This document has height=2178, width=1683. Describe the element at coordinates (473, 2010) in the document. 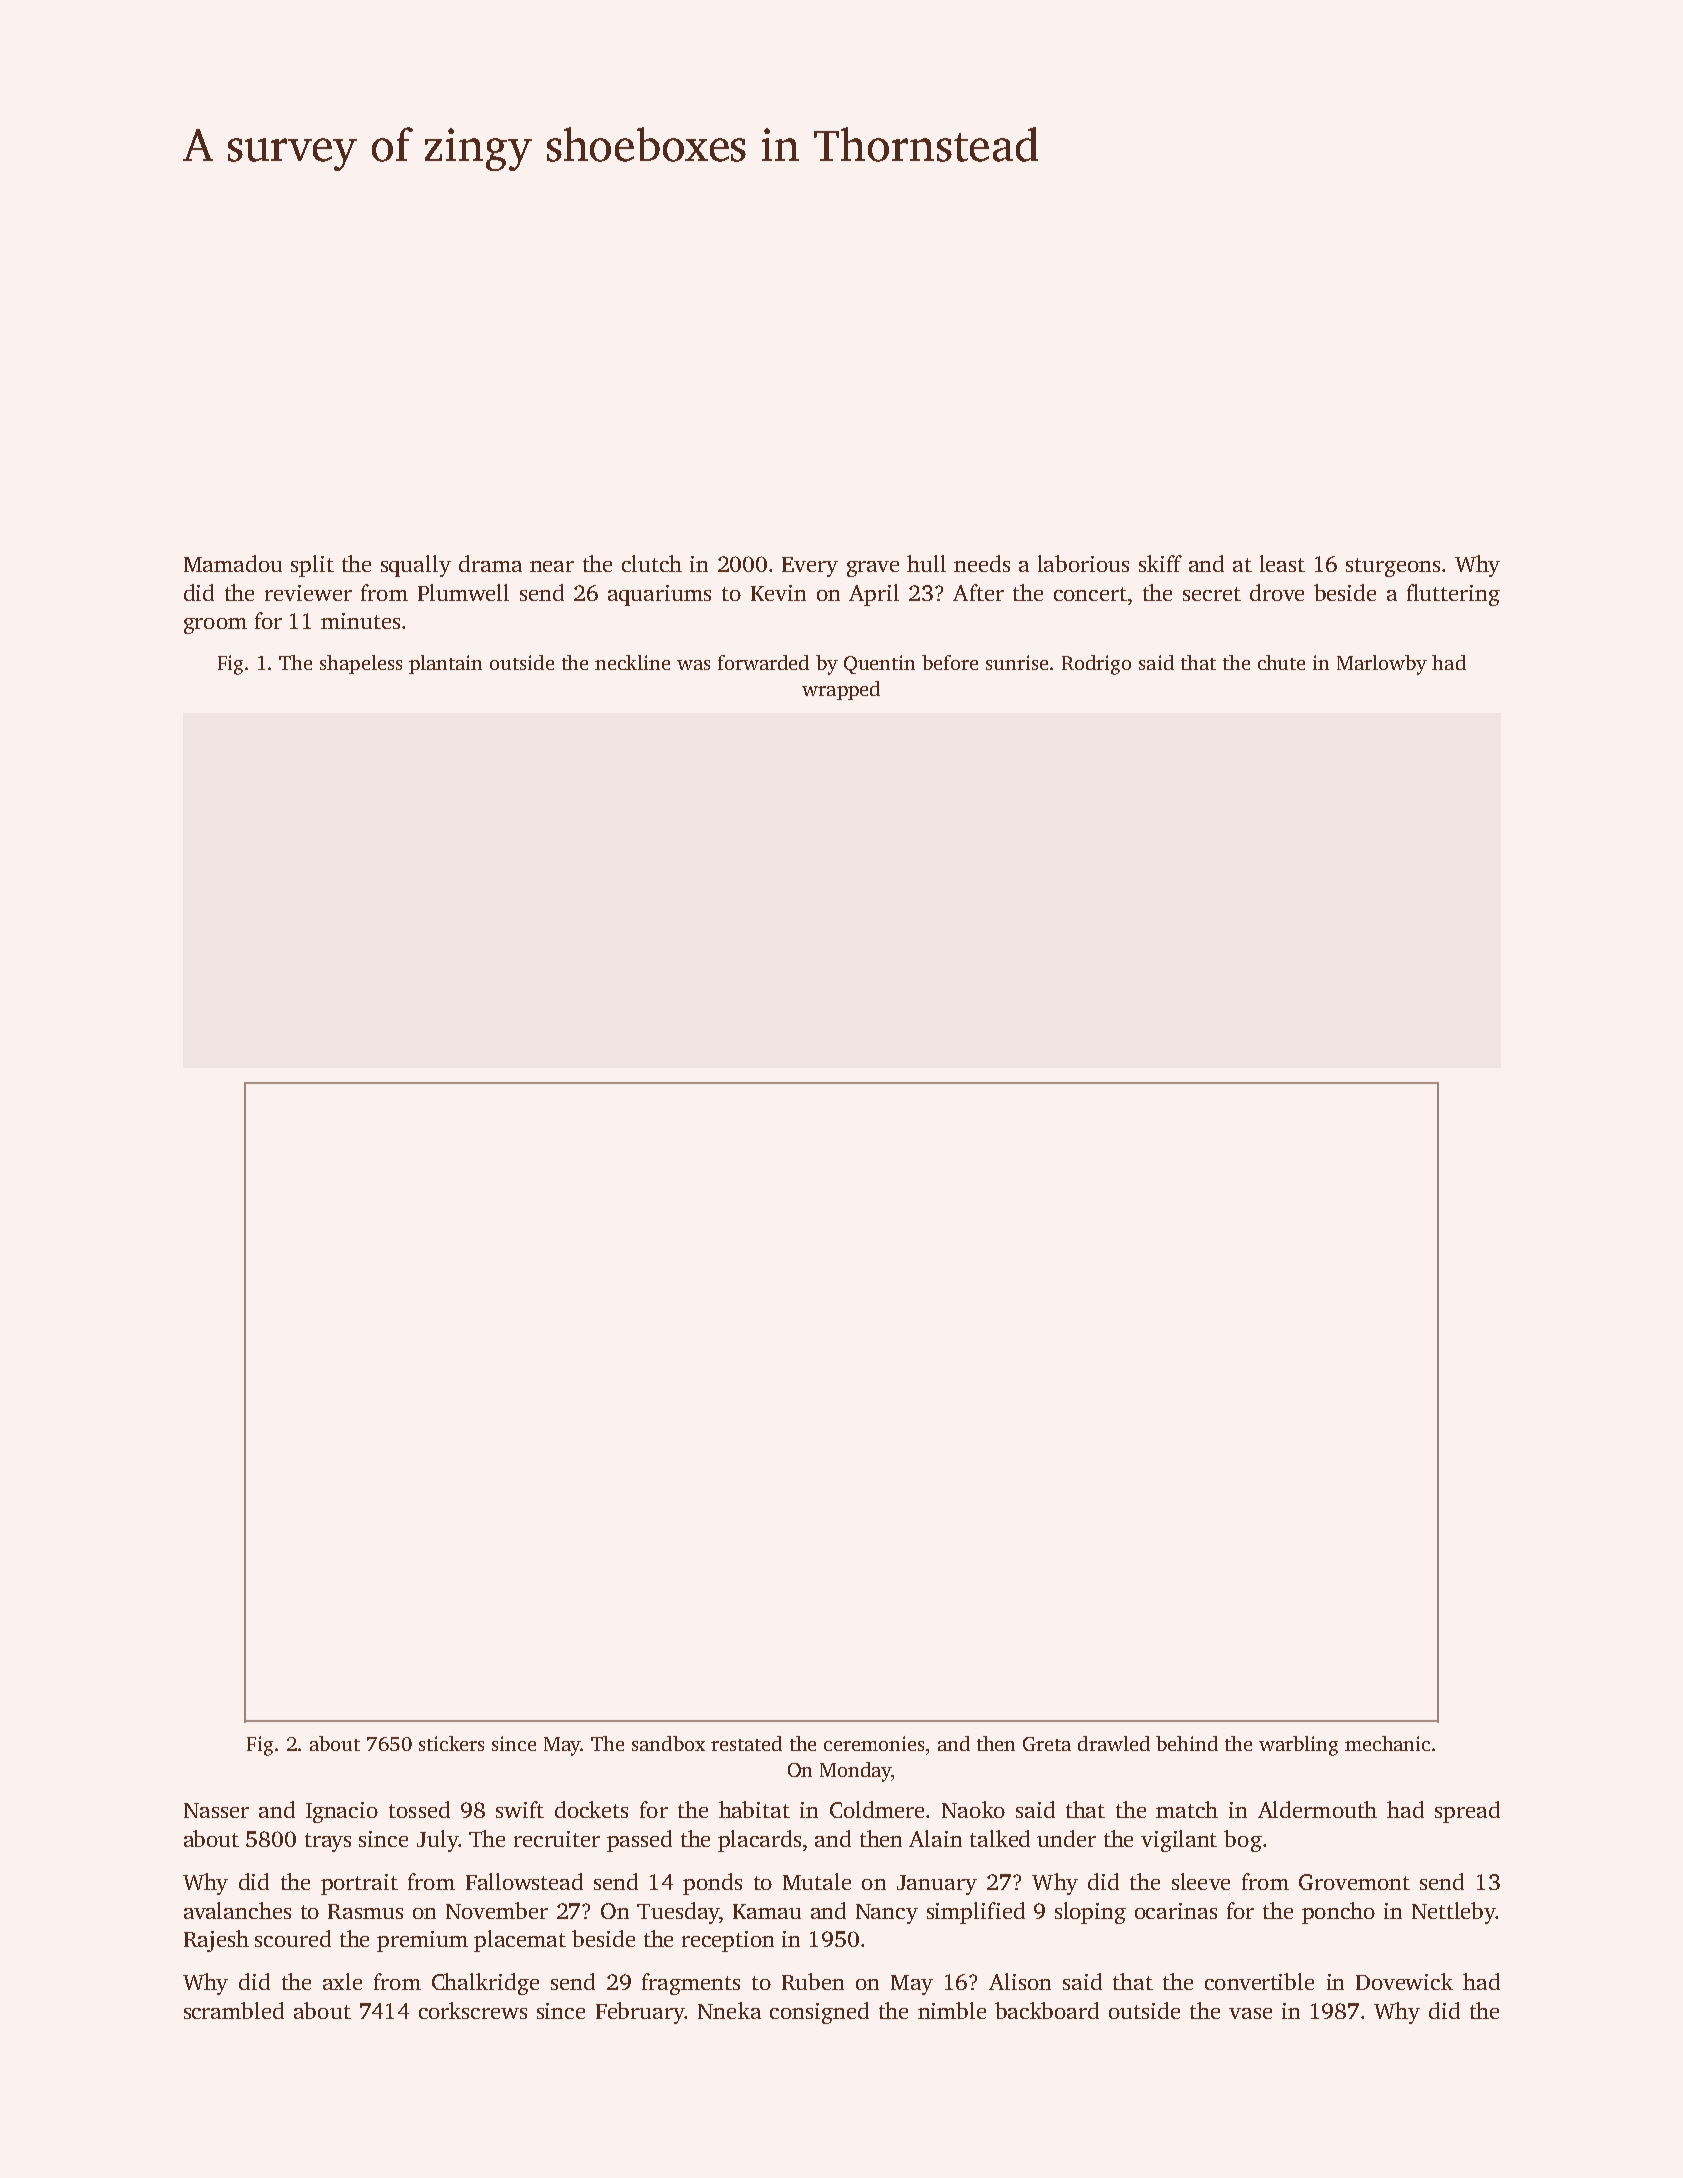

I see `corkscrews` at that location.
